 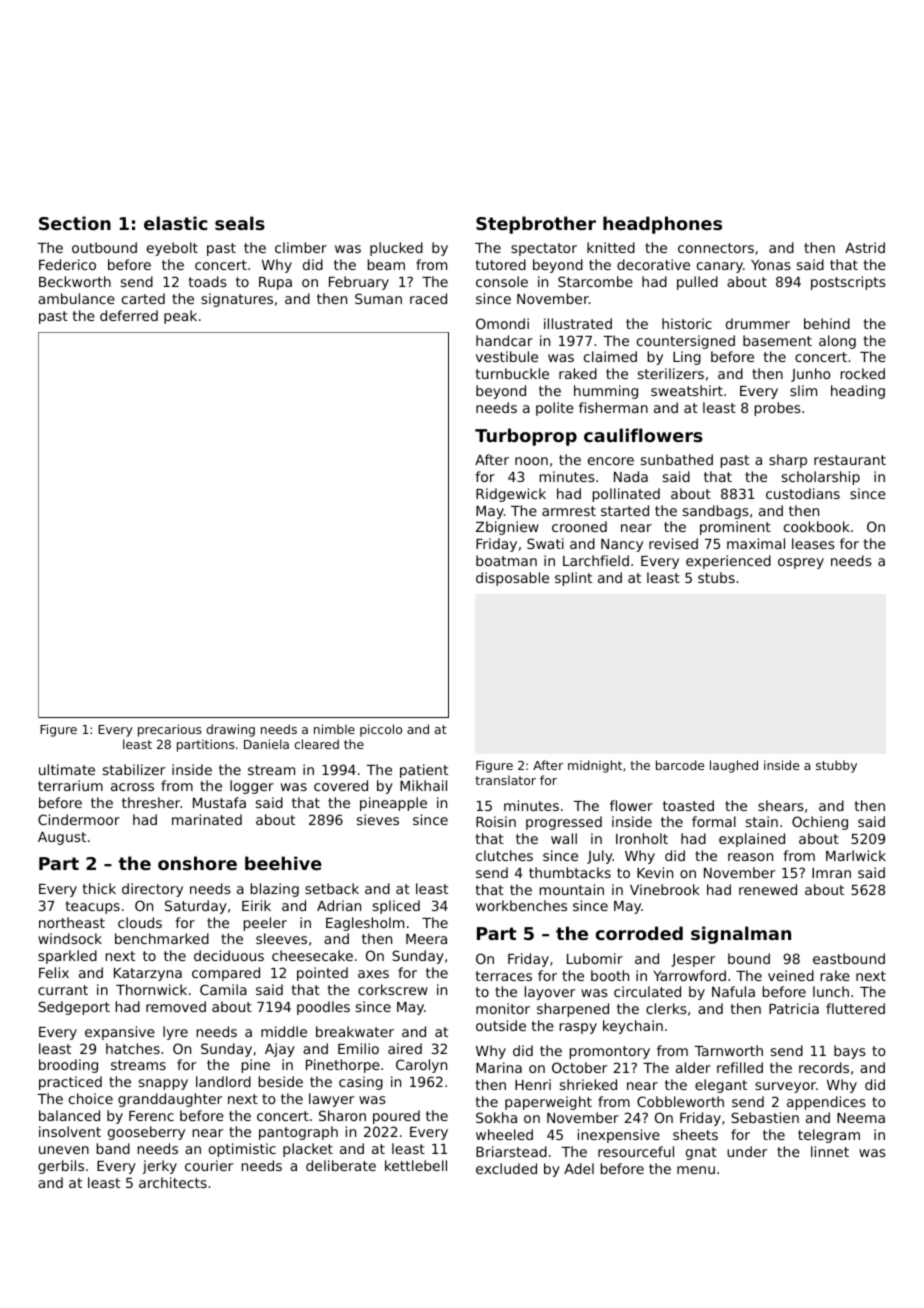 I want to click on laughed, so click(x=734, y=766).
